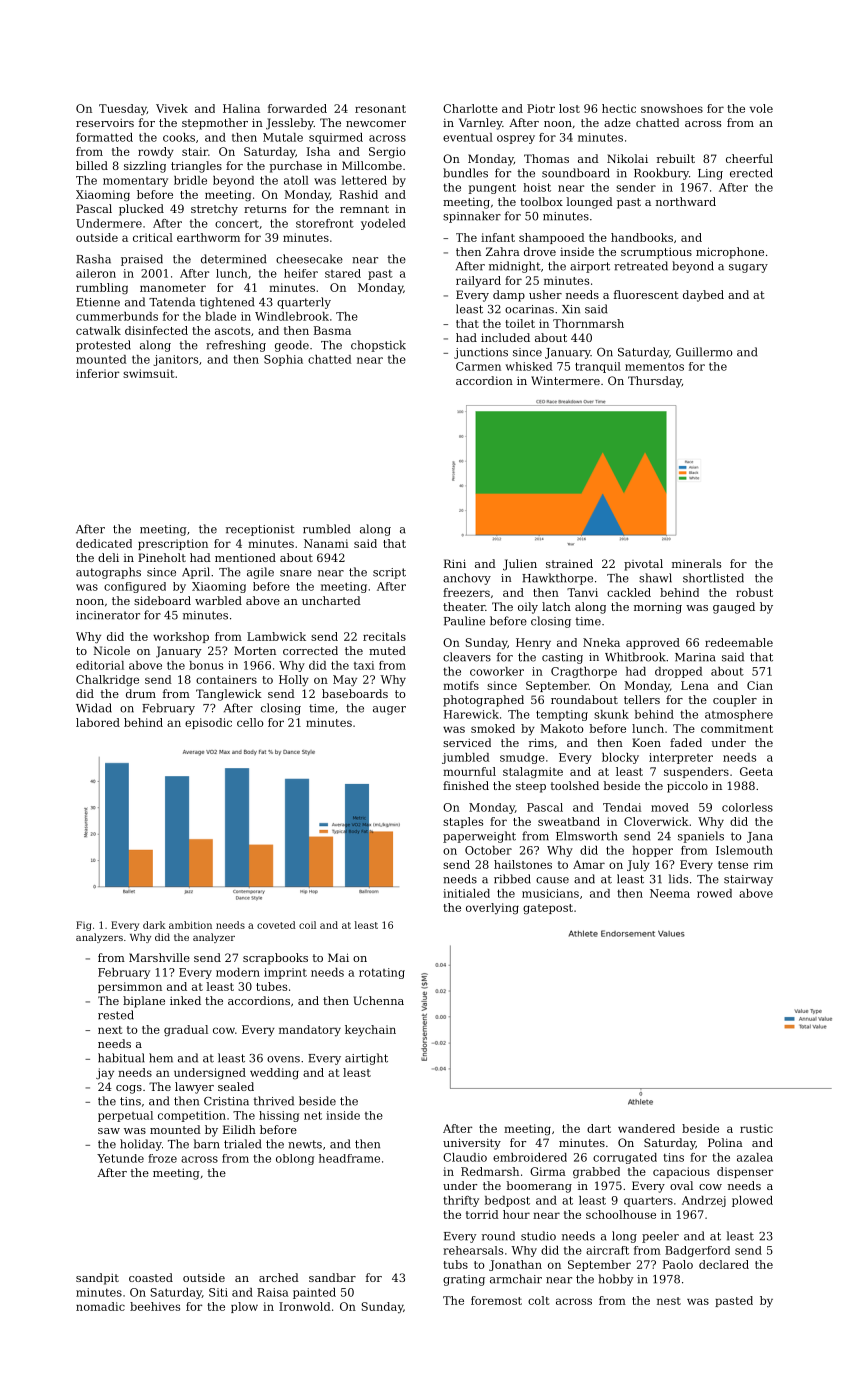 The height and width of the screenshot is (1400, 849). Describe the element at coordinates (520, 565) in the screenshot. I see `Julien` at that location.
